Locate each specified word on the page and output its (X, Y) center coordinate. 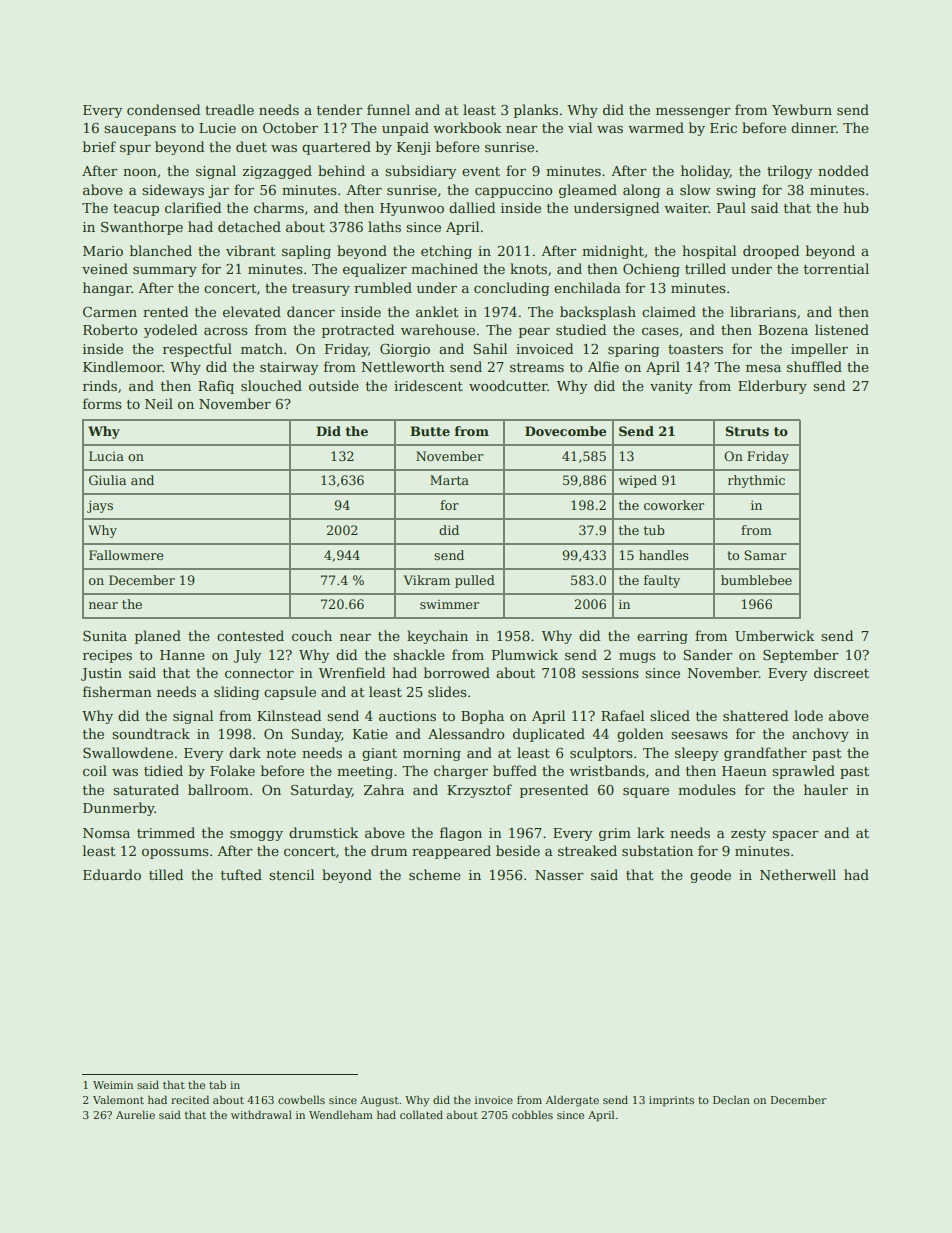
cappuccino (514, 191)
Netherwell (798, 874)
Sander (708, 654)
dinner (813, 127)
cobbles (532, 1114)
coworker (674, 505)
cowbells (301, 1099)
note (281, 753)
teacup (136, 210)
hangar (107, 289)
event (481, 171)
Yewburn (802, 109)
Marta (449, 480)
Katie (370, 734)
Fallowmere (126, 555)
